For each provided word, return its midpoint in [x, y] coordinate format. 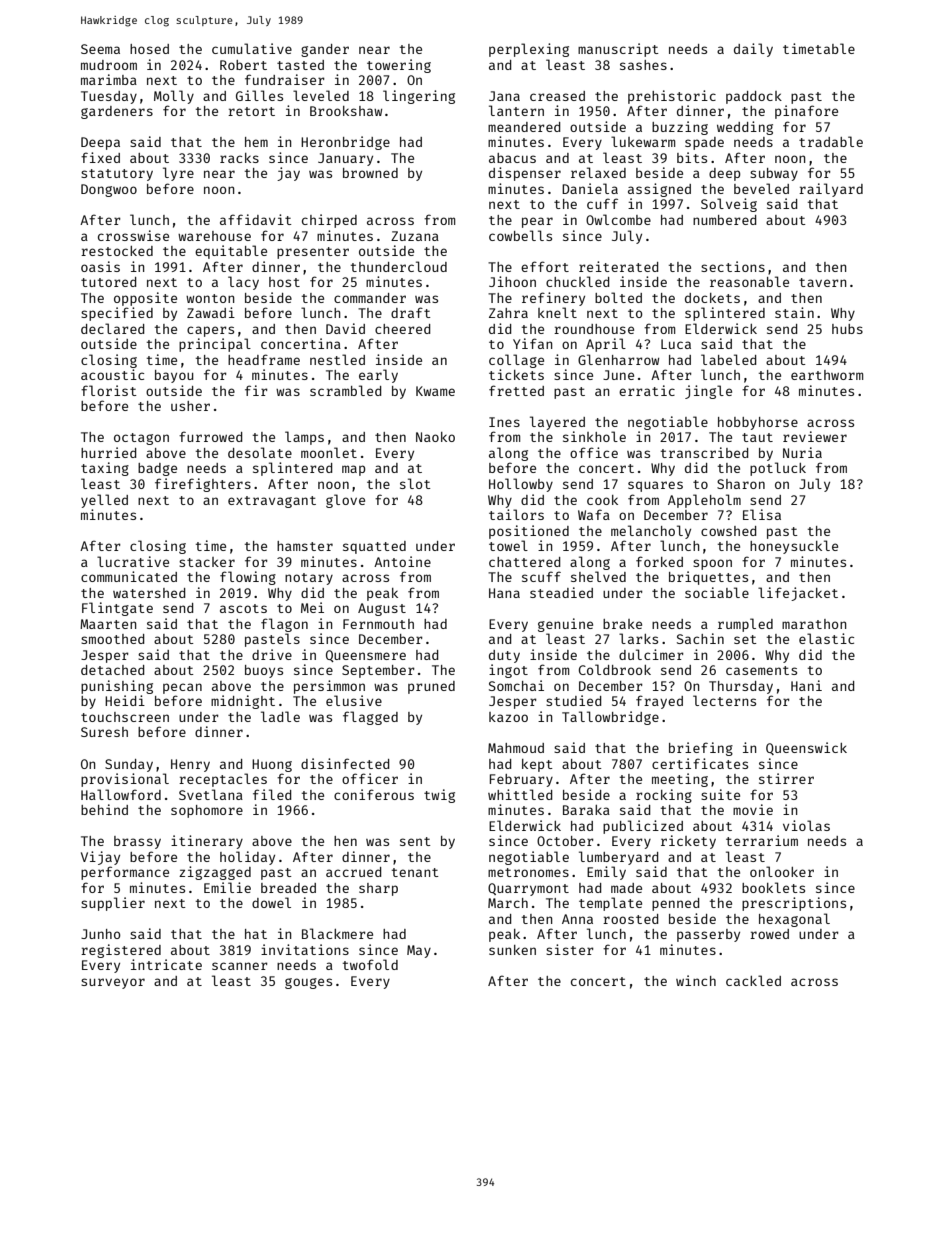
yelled [104, 501]
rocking [664, 796]
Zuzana [415, 236]
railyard [831, 190]
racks [239, 158]
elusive [354, 700]
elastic [826, 638]
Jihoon [512, 281]
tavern [822, 282]
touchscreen [125, 717]
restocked [117, 251]
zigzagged [215, 873]
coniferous [374, 794]
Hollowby [521, 485]
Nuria [802, 452]
